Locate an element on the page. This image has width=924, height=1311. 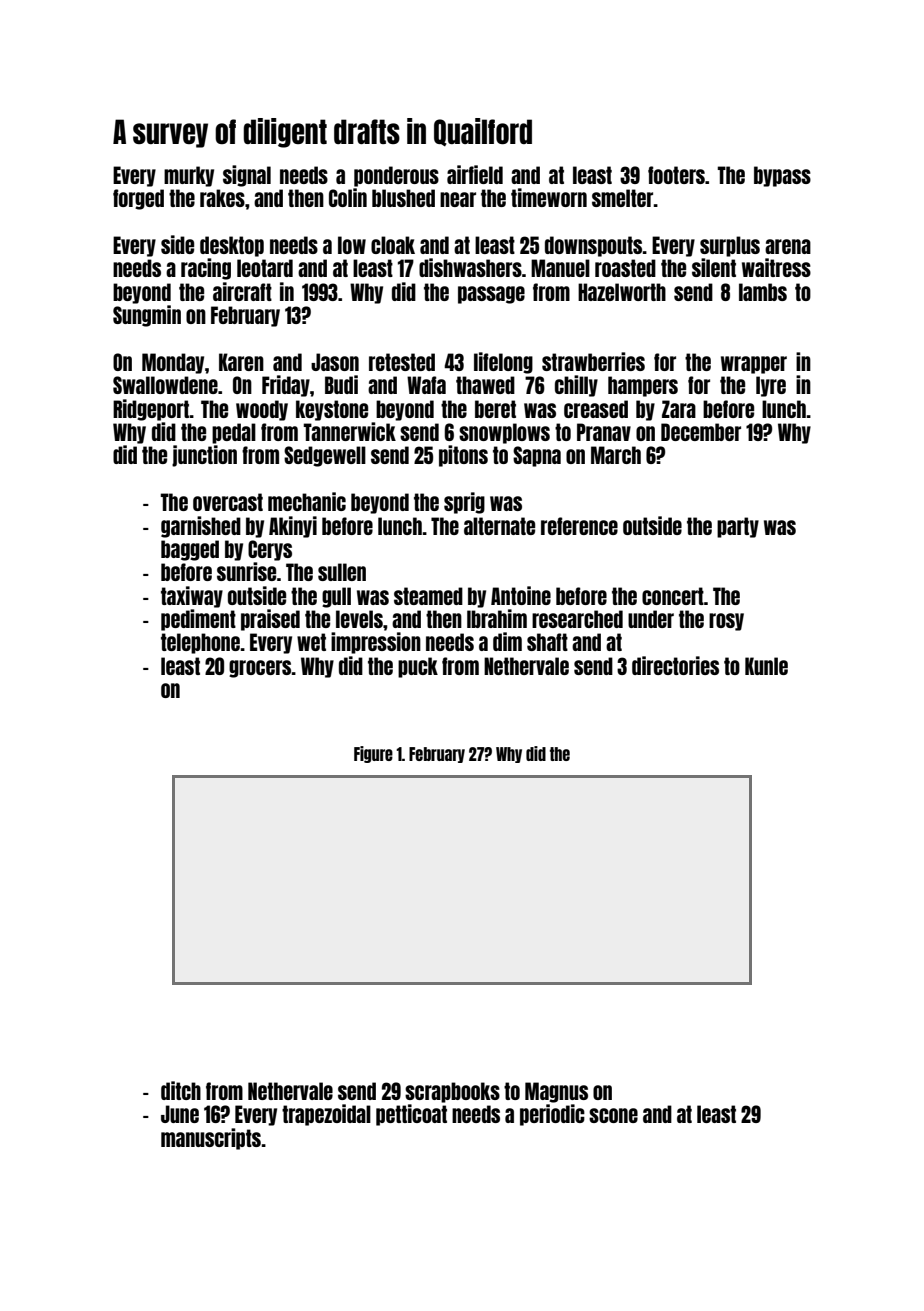
Friday is located at coordinates (286, 386).
